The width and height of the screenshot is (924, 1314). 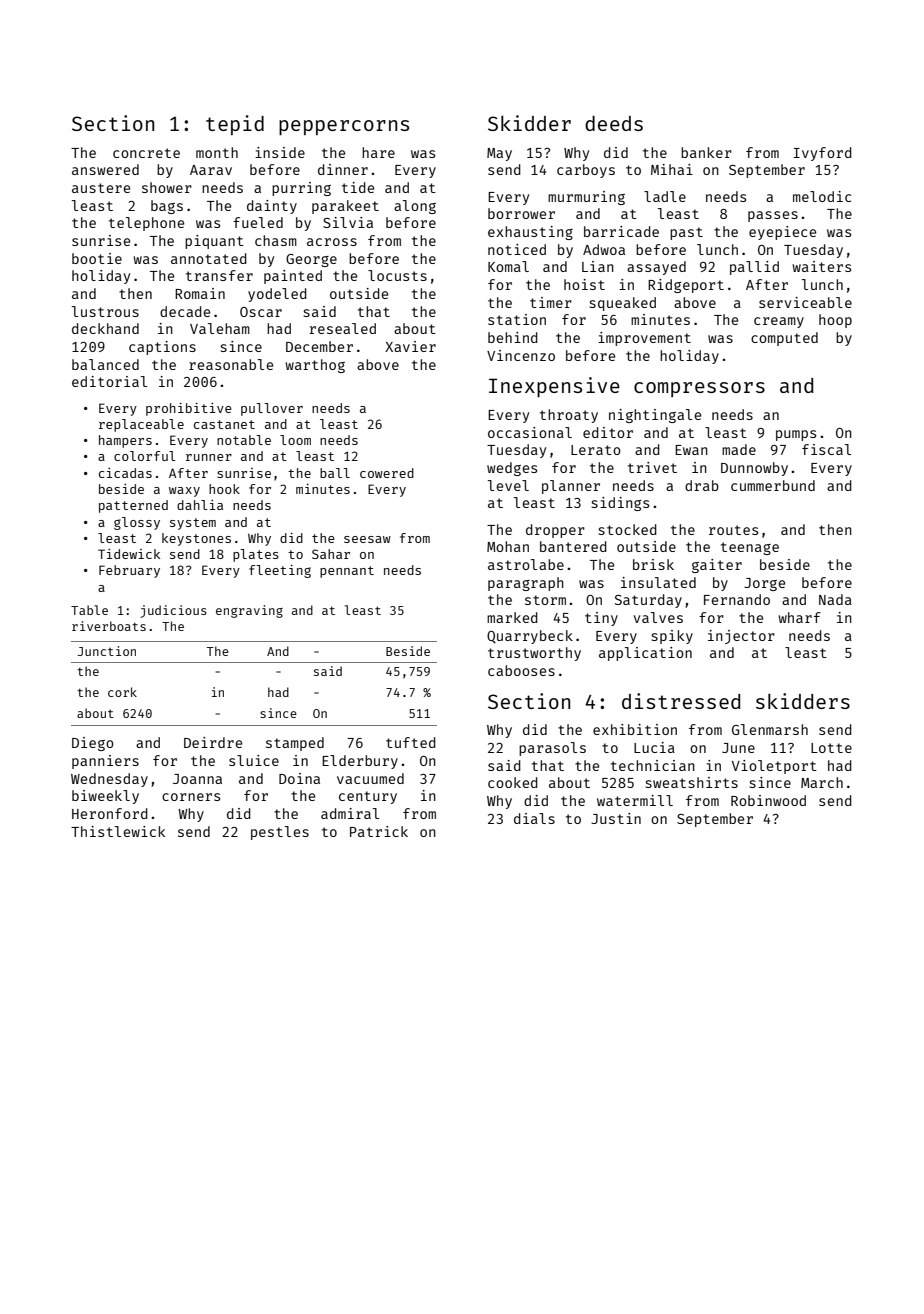 I want to click on teenage, so click(x=750, y=548).
